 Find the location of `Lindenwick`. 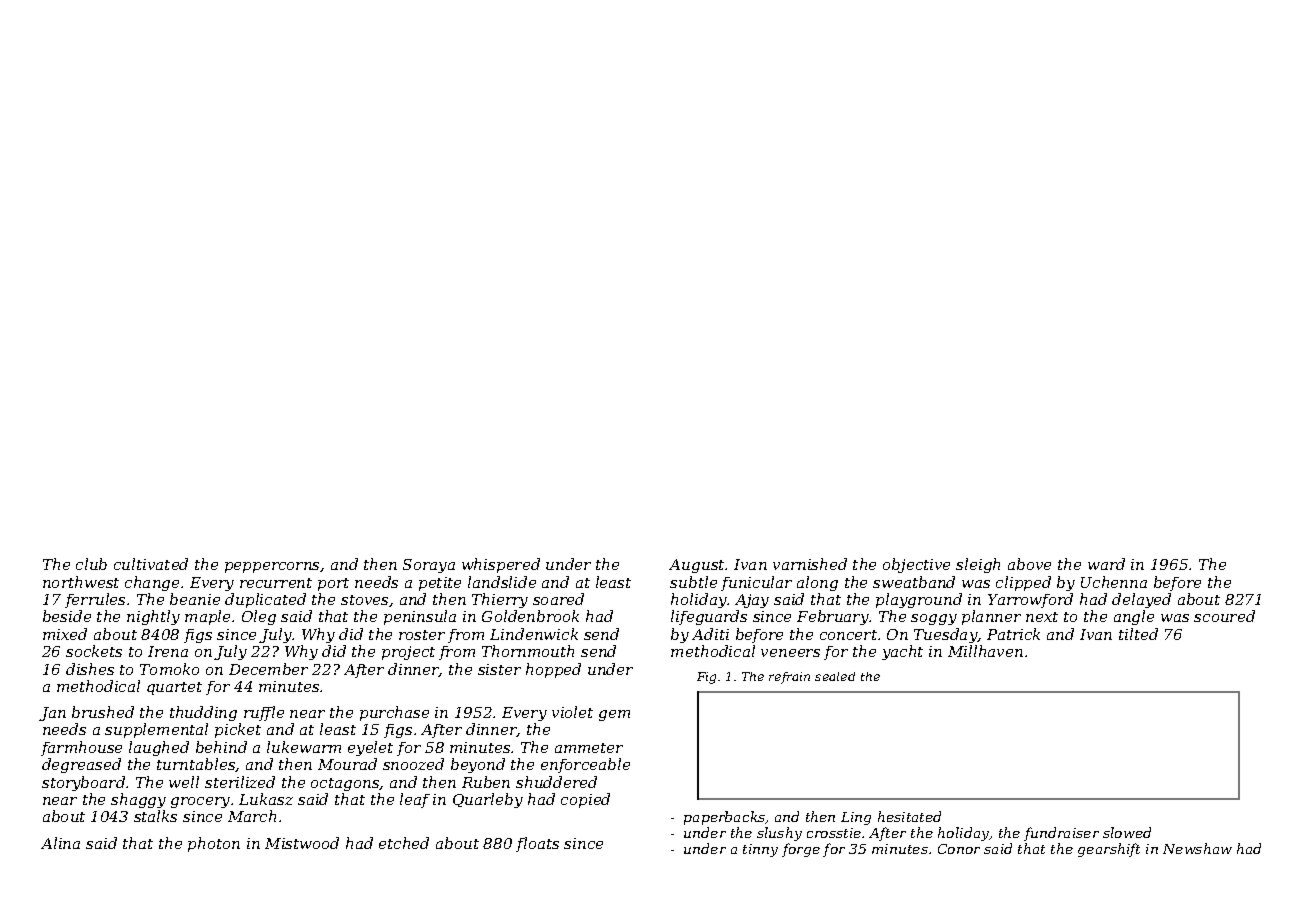

Lindenwick is located at coordinates (534, 634).
